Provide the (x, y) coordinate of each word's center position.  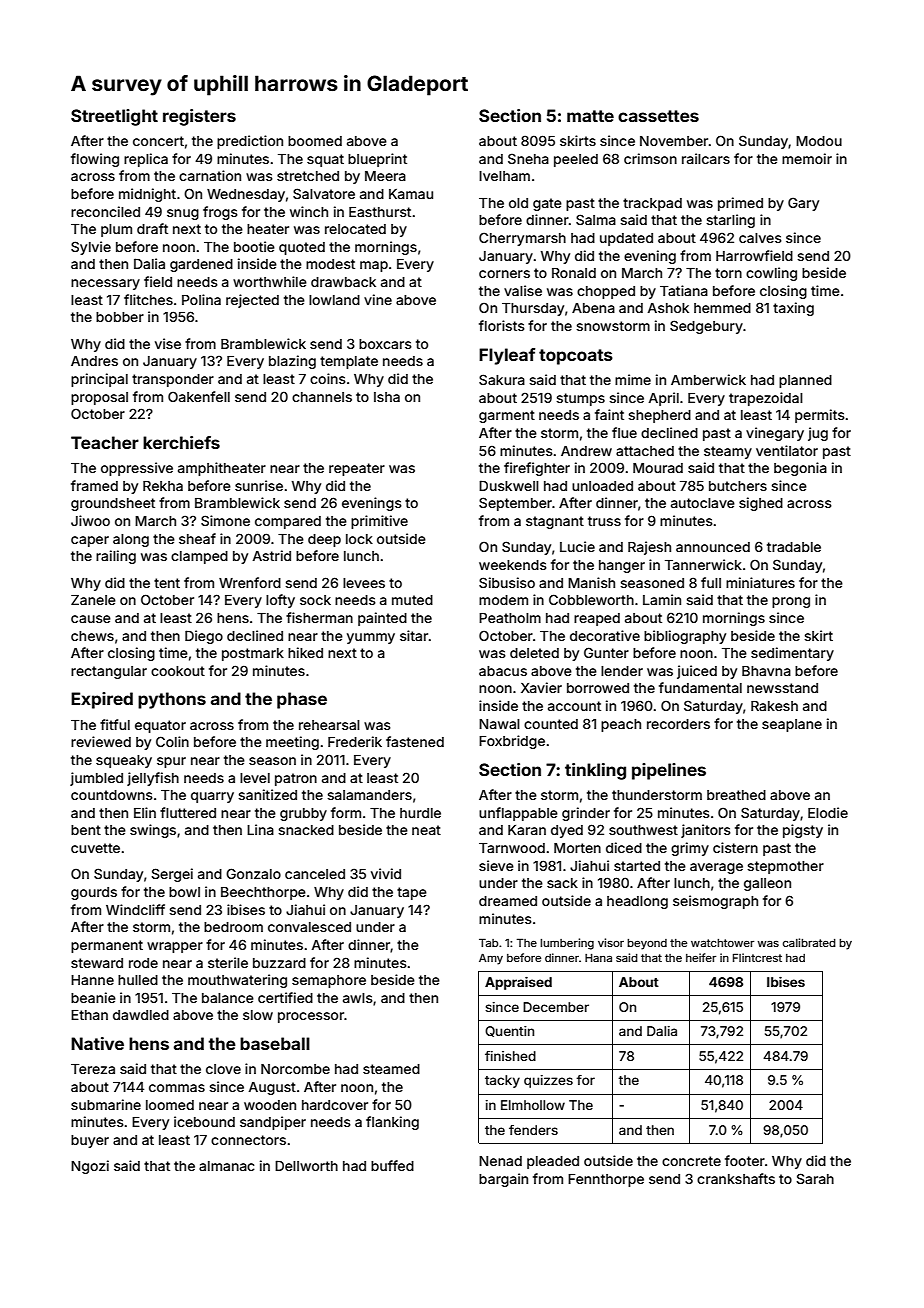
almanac (227, 1166)
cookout (178, 671)
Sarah (815, 1178)
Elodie (828, 812)
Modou (819, 141)
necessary (105, 284)
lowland (334, 300)
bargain (503, 1180)
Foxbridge (512, 742)
